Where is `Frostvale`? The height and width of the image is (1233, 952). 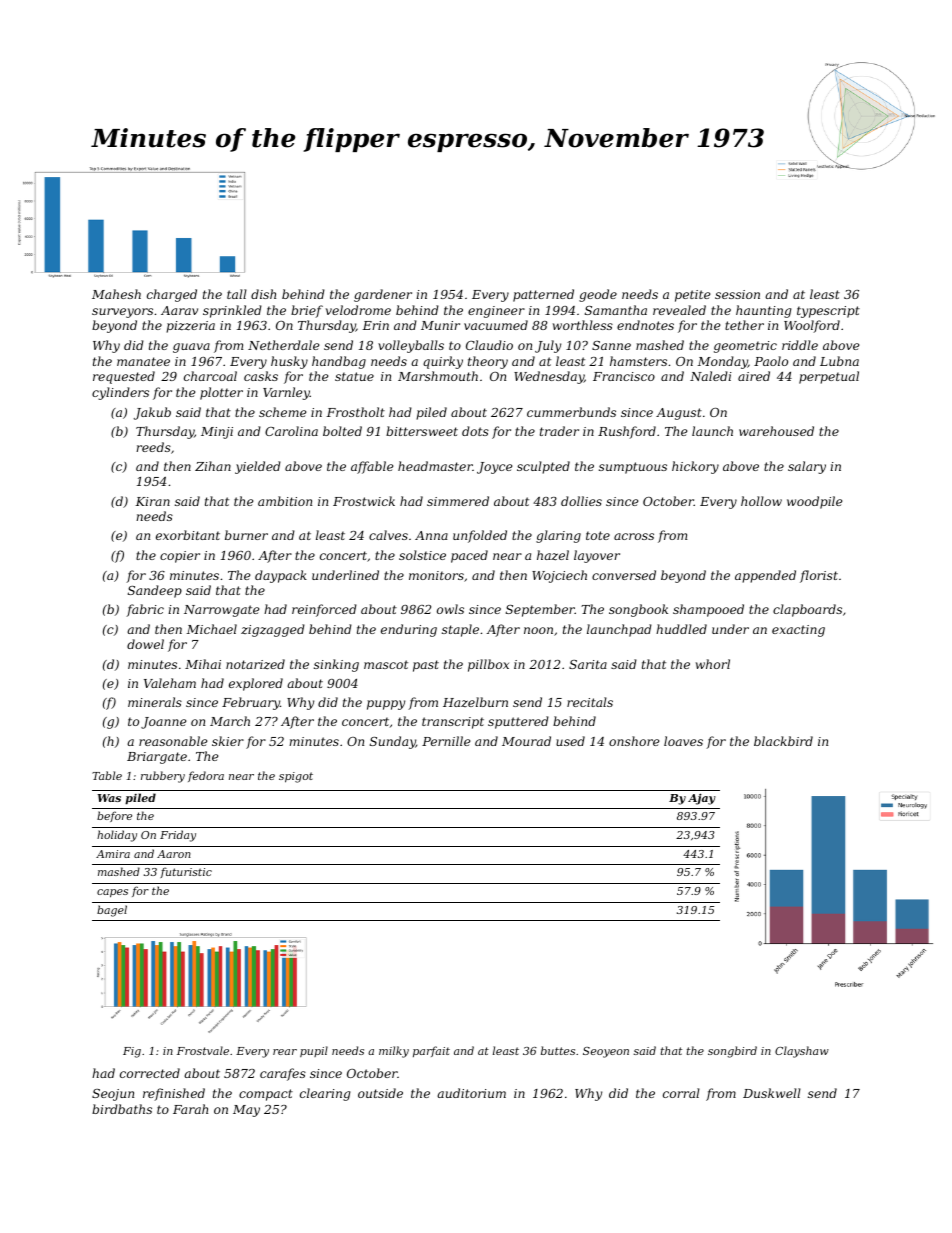
Frostvale is located at coordinates (203, 1050).
